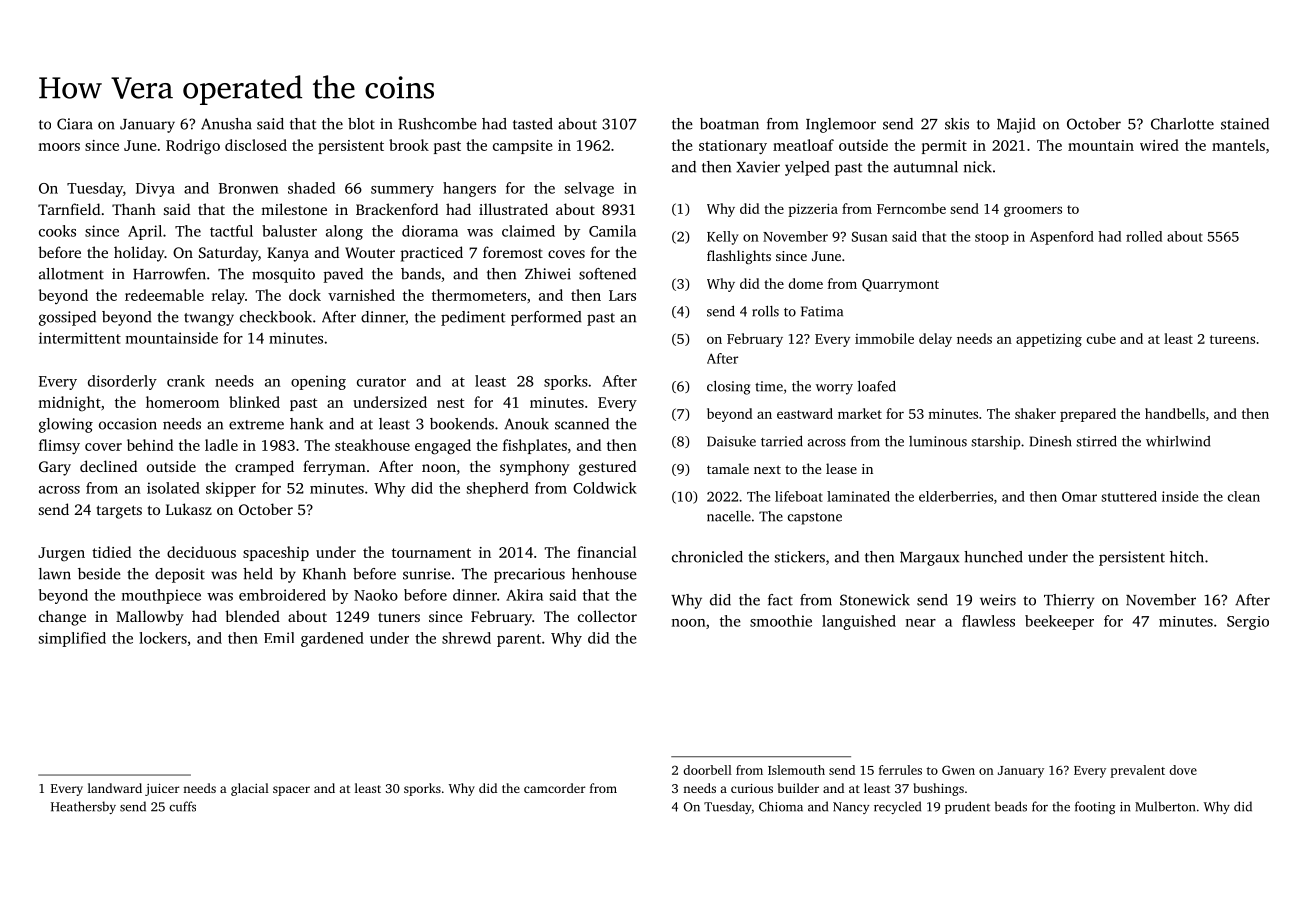 This image has width=1308, height=924. What do you see at coordinates (957, 124) in the image?
I see `skis` at bounding box center [957, 124].
